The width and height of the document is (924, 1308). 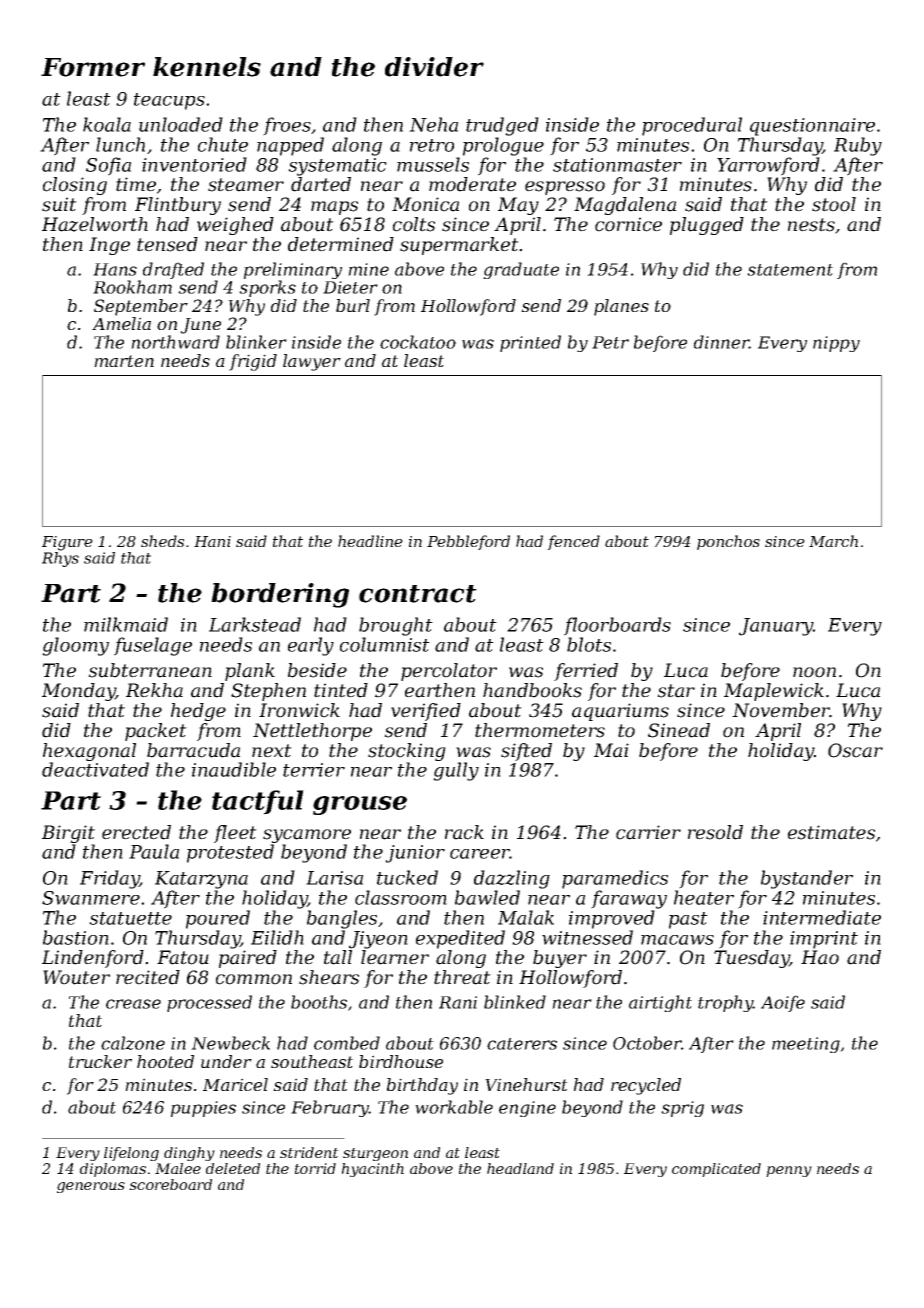 I want to click on headland, so click(x=520, y=1168).
